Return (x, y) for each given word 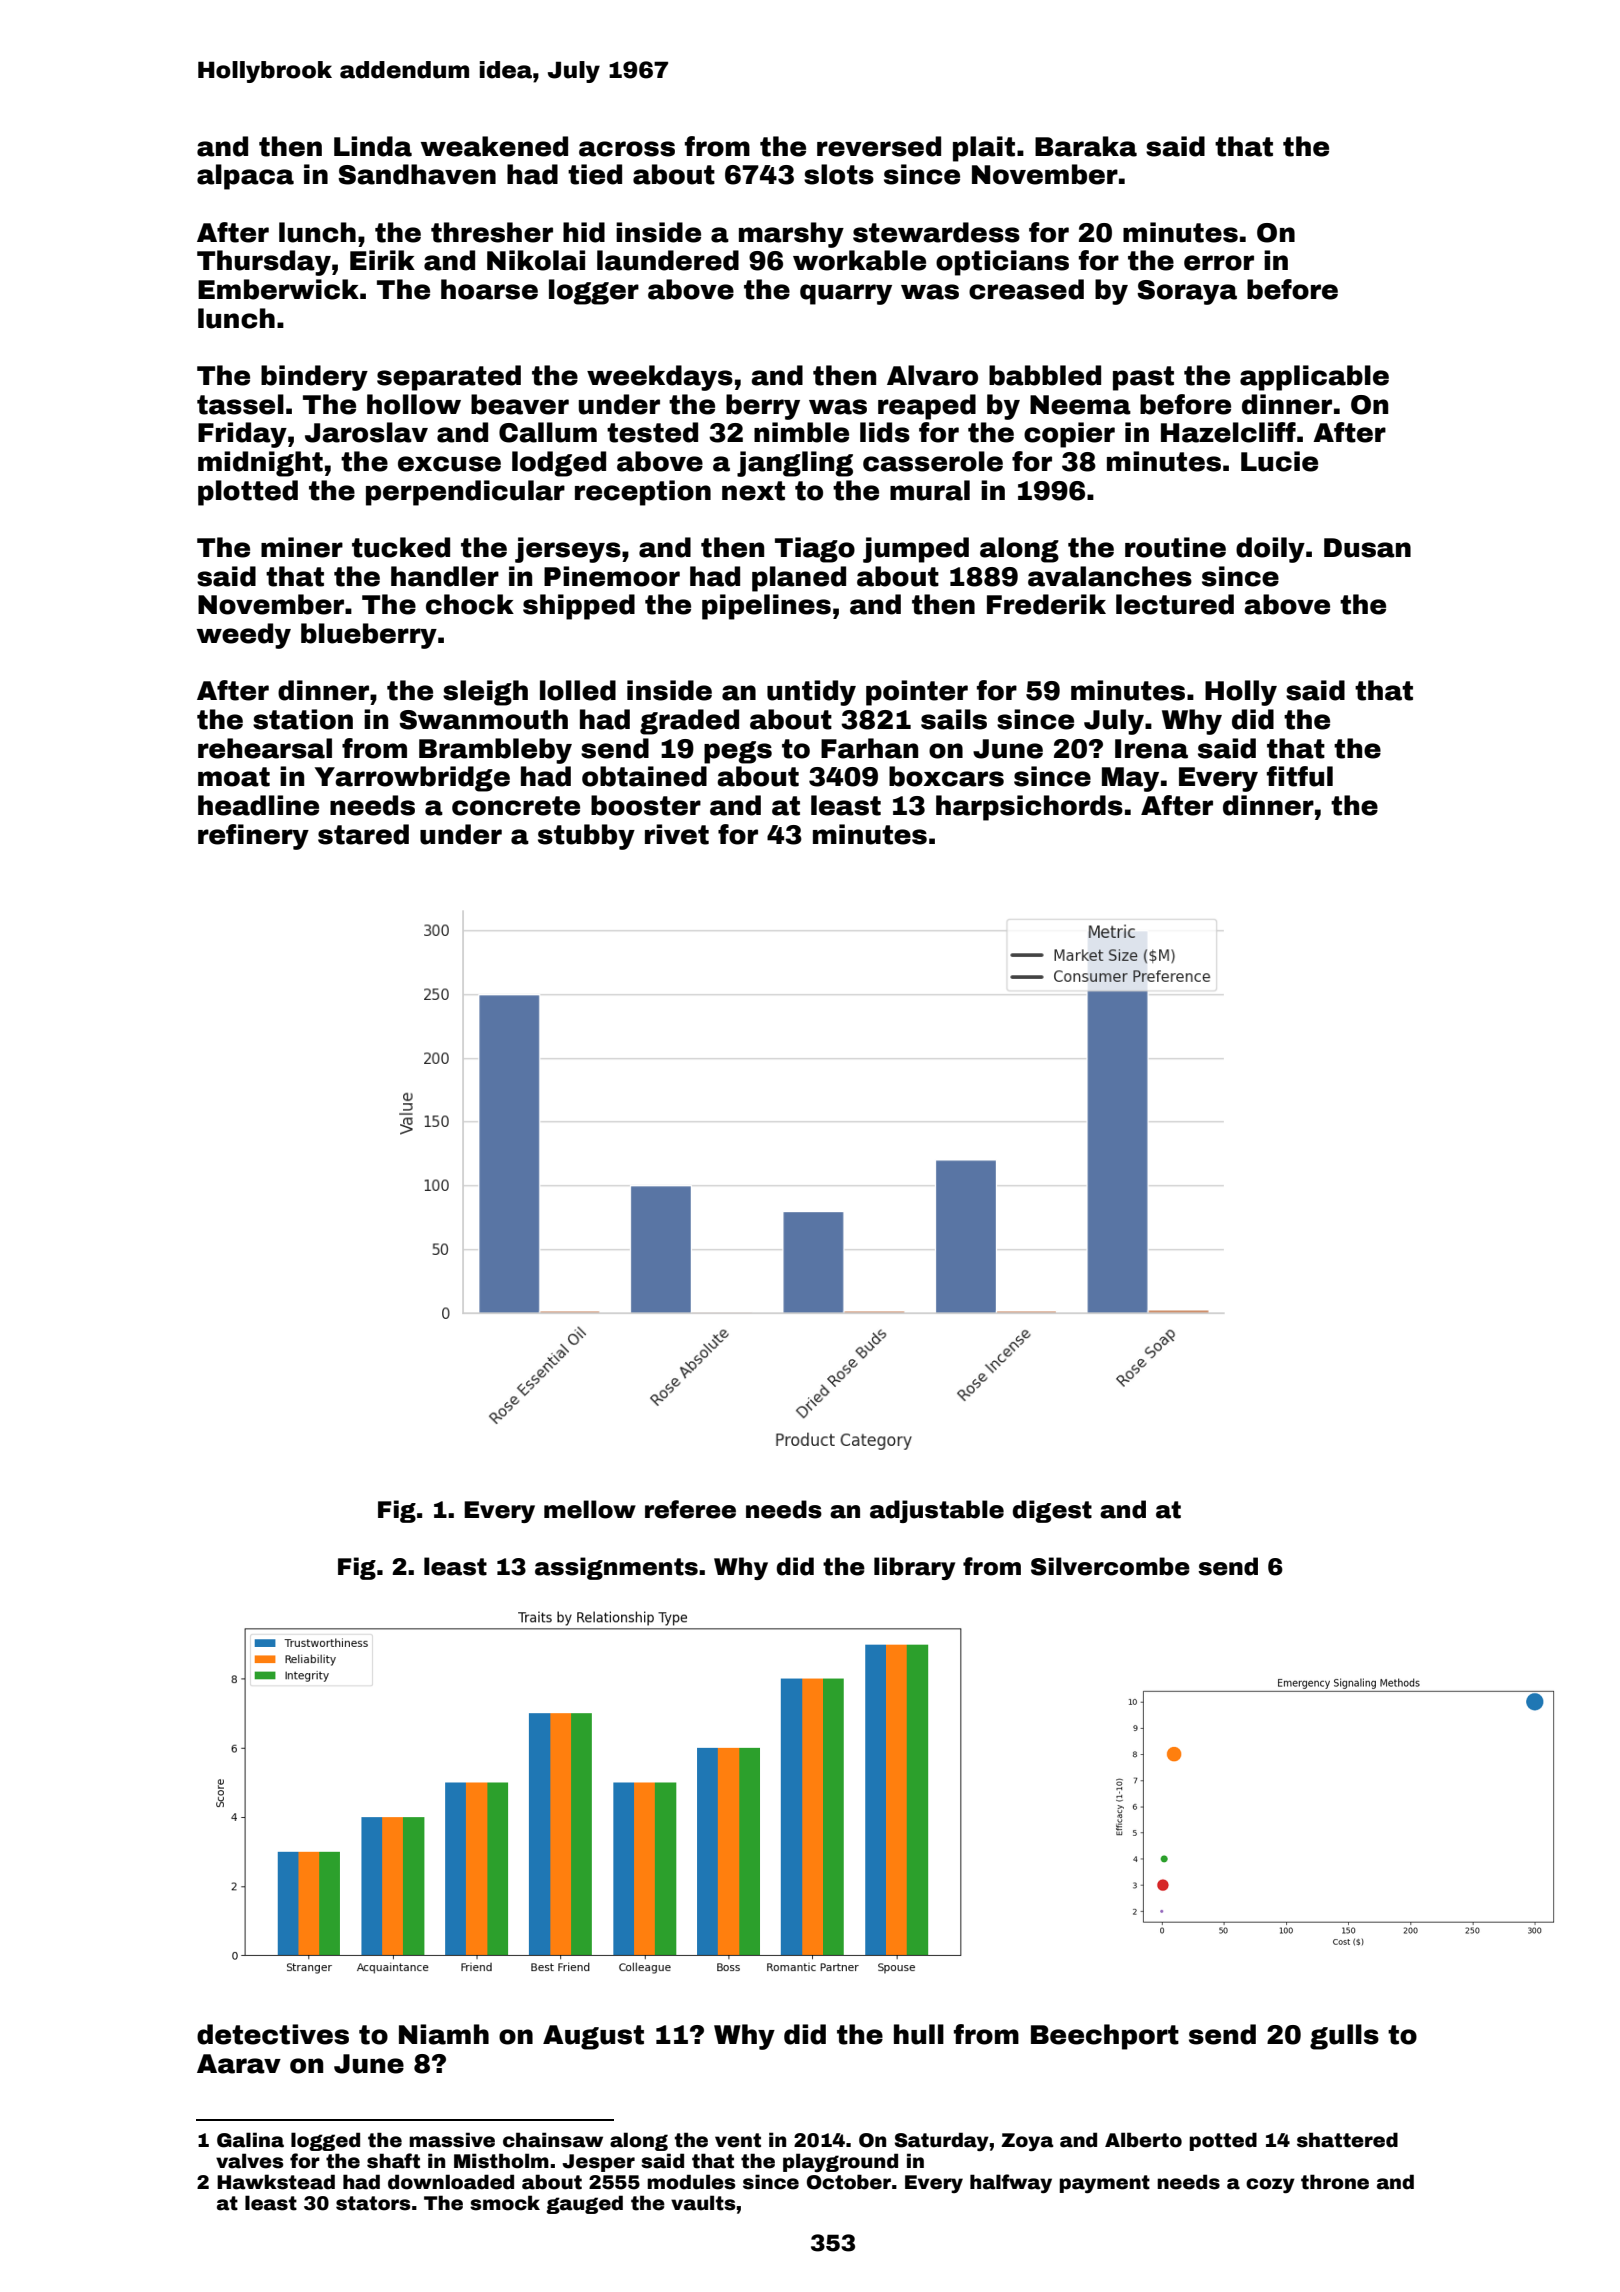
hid (584, 232)
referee (690, 1509)
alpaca (245, 177)
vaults (703, 2203)
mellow (590, 1509)
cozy (1270, 2185)
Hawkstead (276, 2182)
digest (1052, 1511)
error (1219, 263)
